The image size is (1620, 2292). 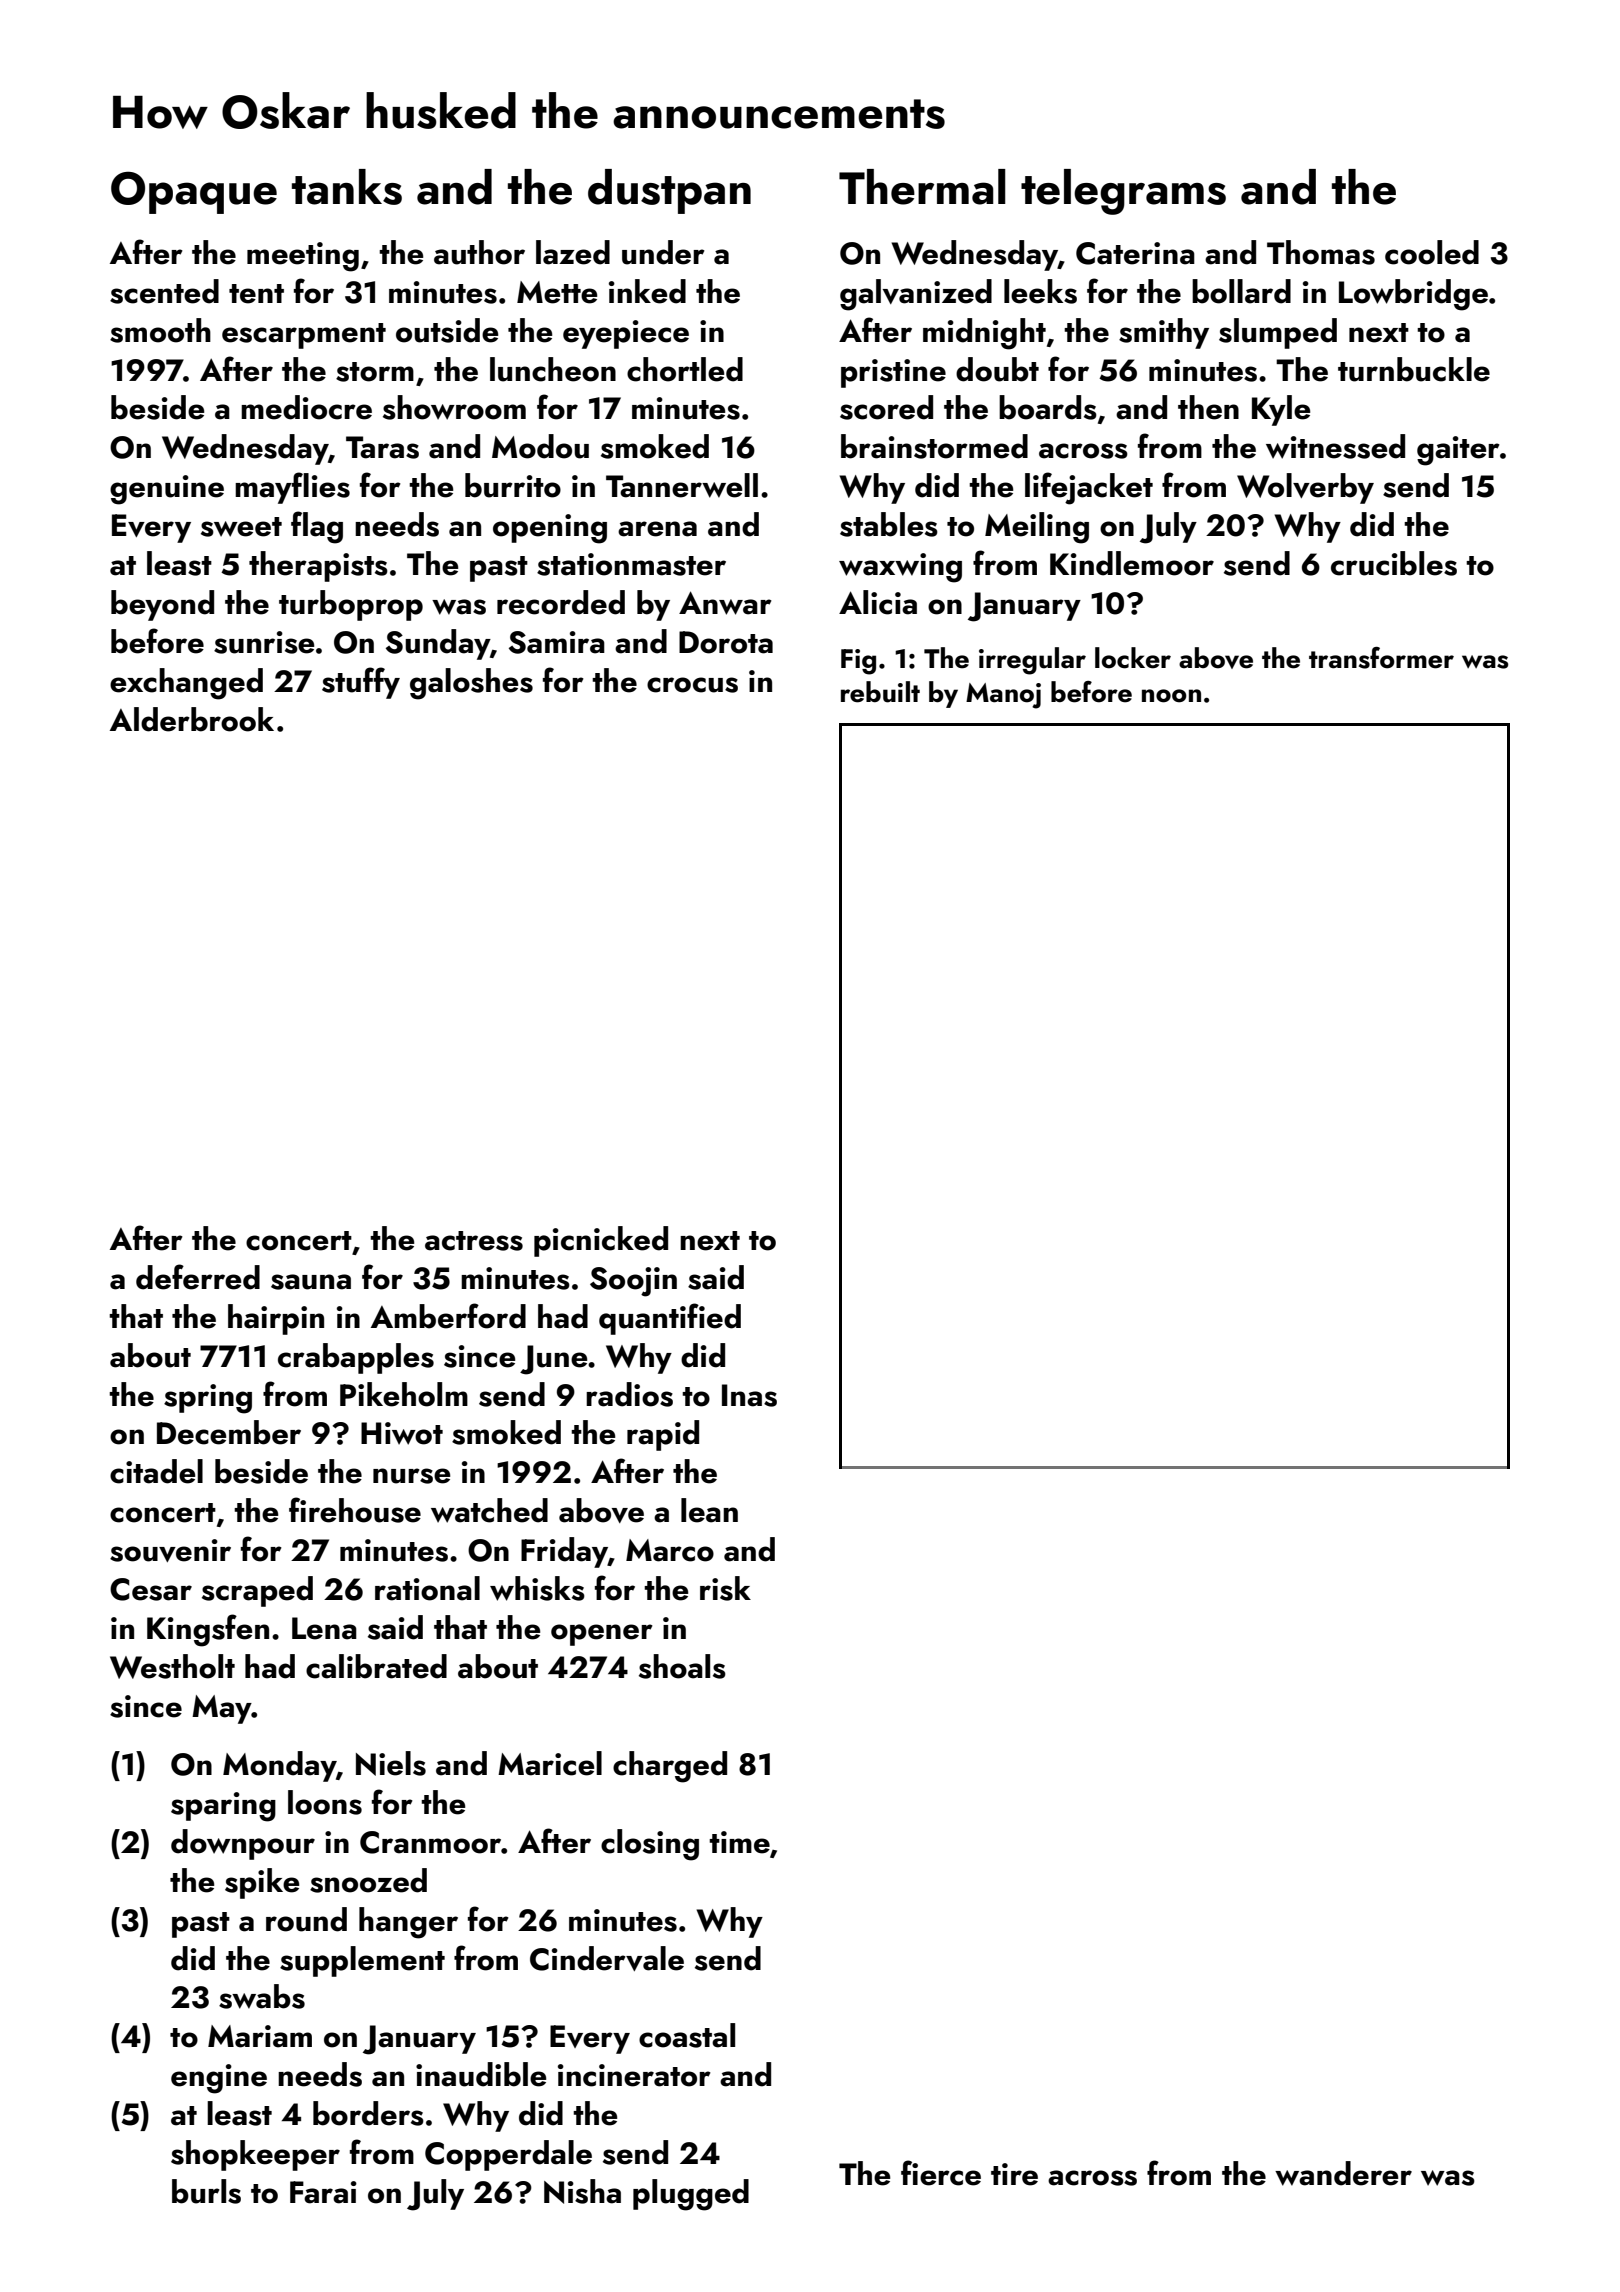 I want to click on telegrams, so click(x=1123, y=192).
